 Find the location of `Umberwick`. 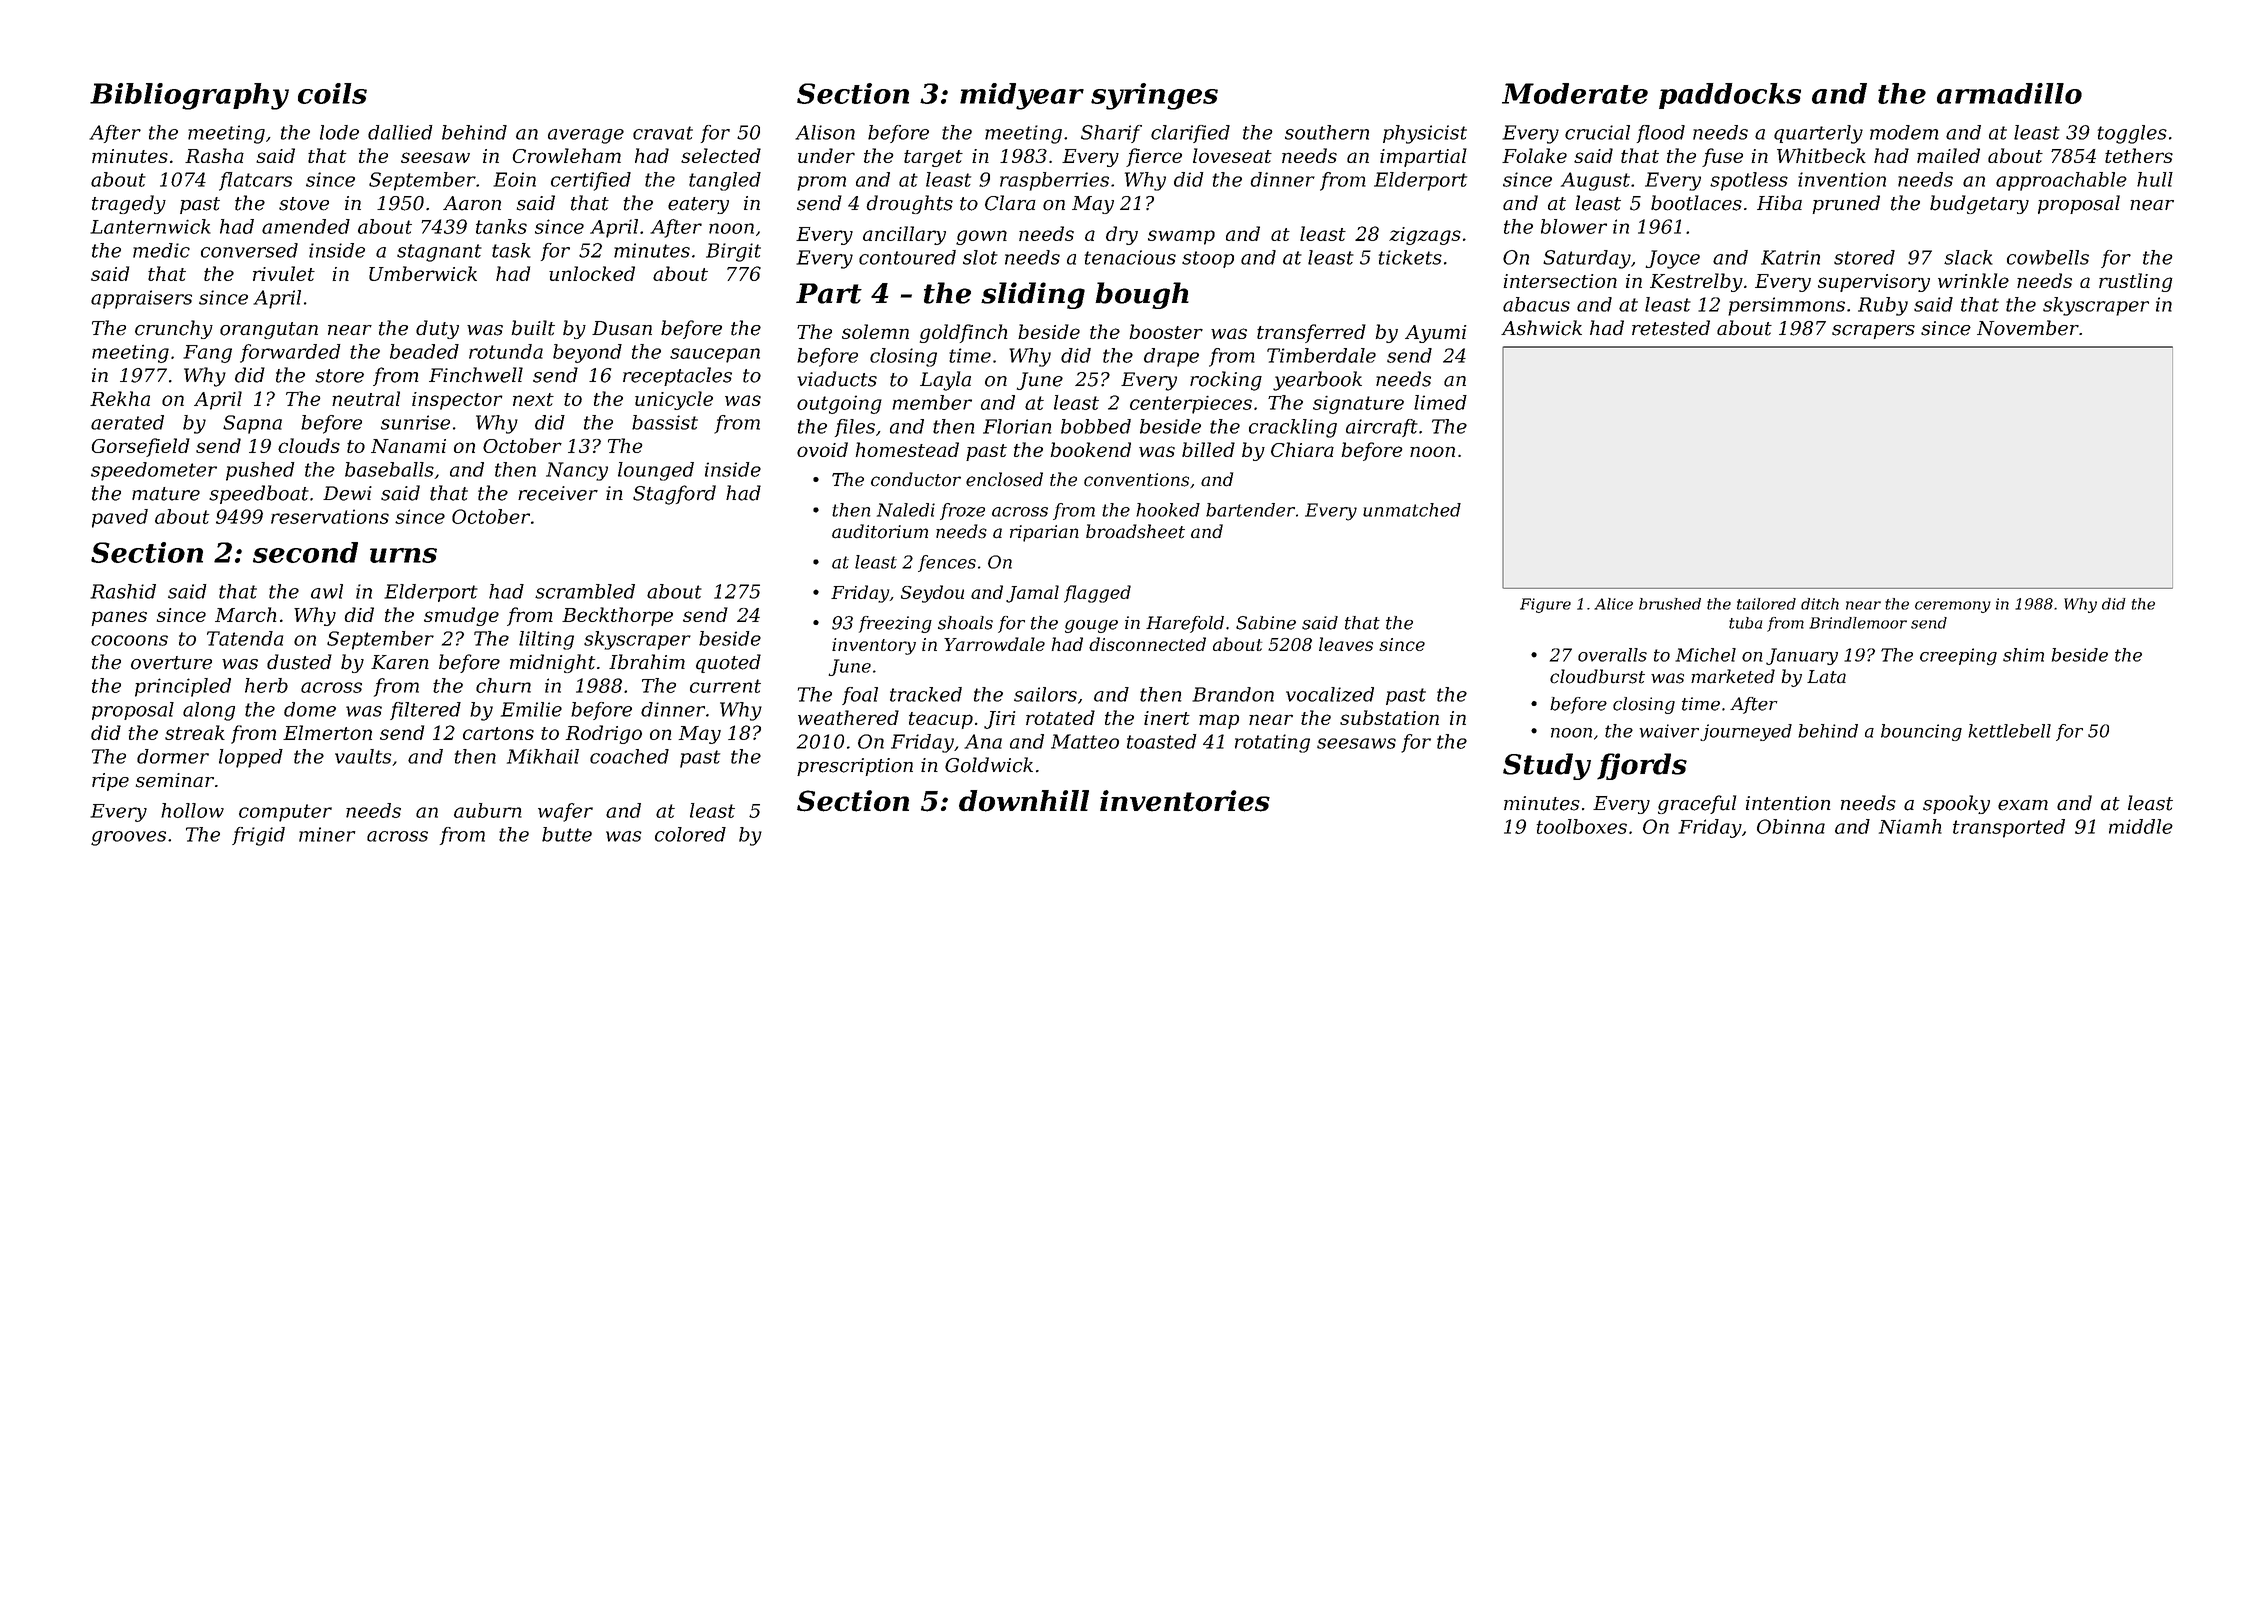

Umberwick is located at coordinates (423, 273).
